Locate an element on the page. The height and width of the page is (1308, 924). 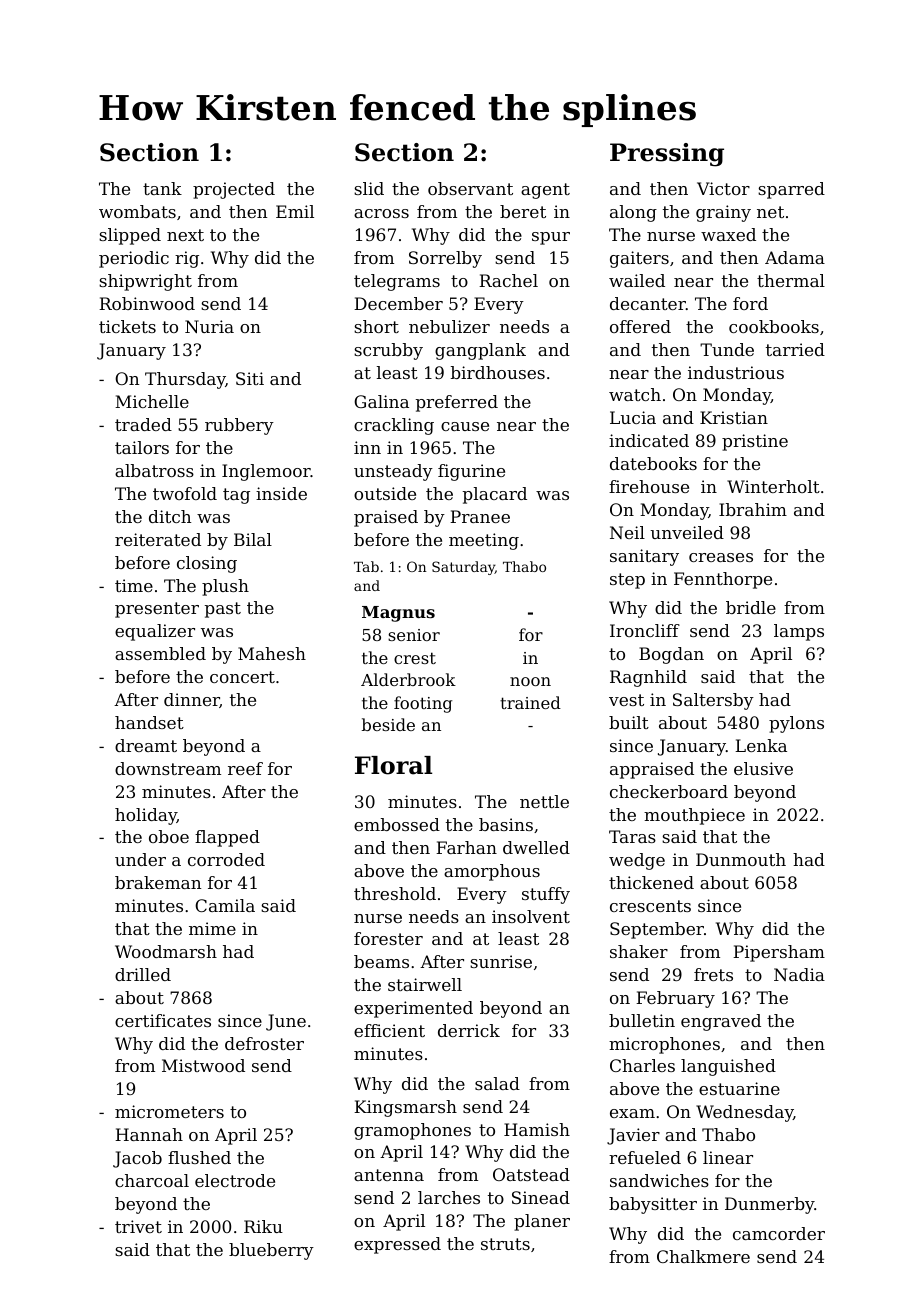
refueled is located at coordinates (645, 1157).
